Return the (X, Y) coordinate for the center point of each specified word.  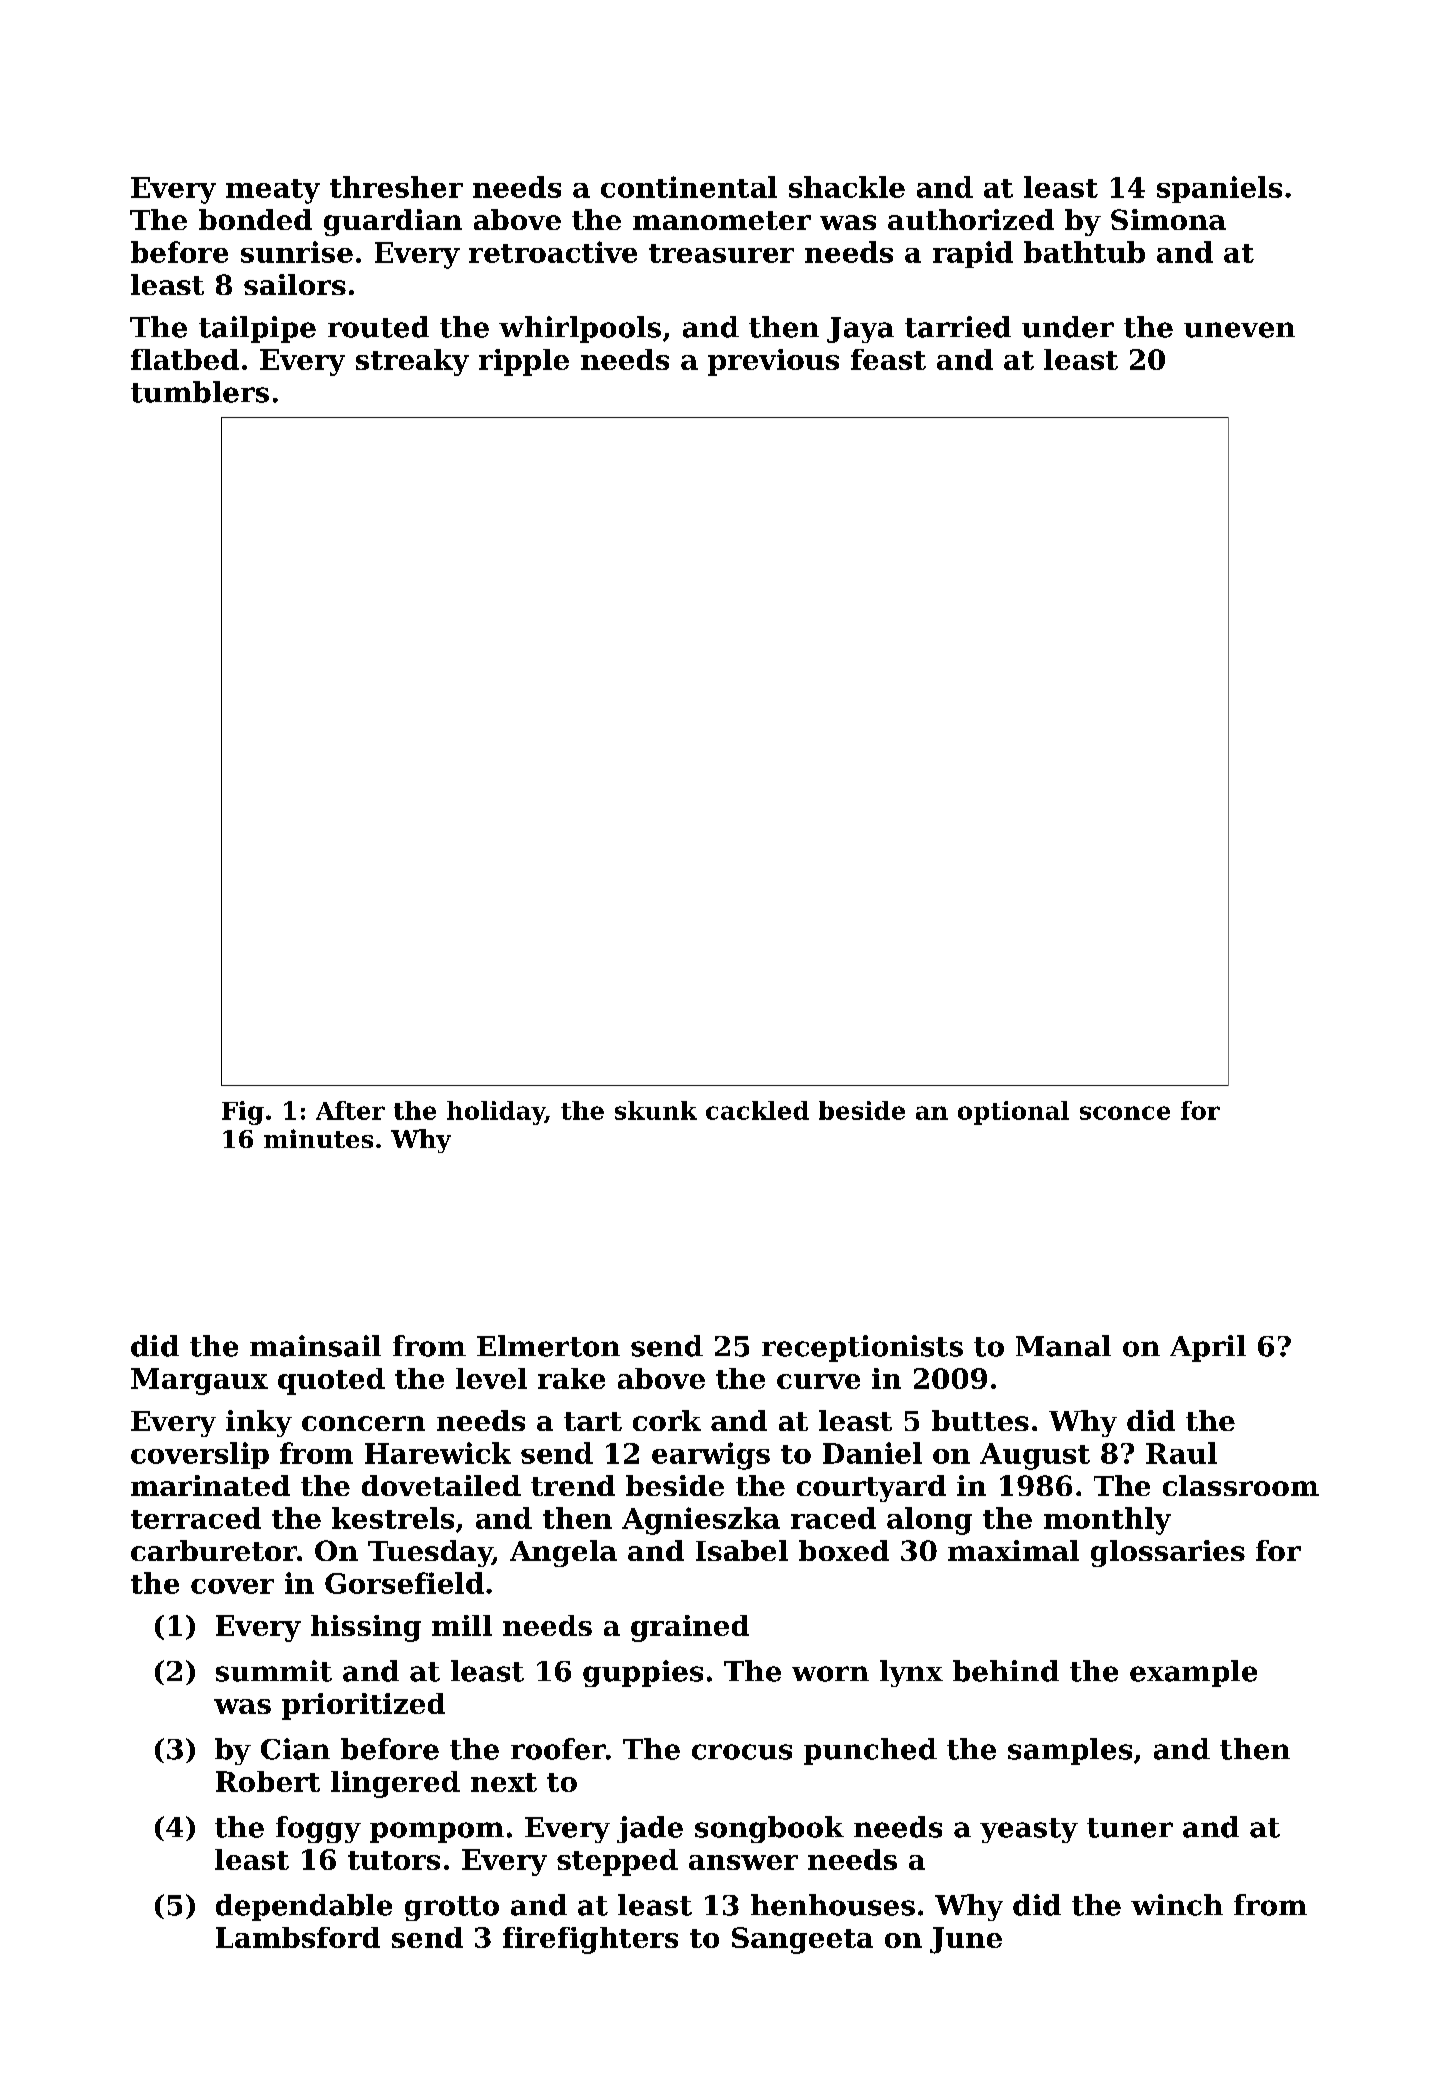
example (1193, 1673)
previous (773, 362)
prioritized (363, 1706)
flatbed (185, 359)
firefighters (590, 1940)
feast (888, 359)
